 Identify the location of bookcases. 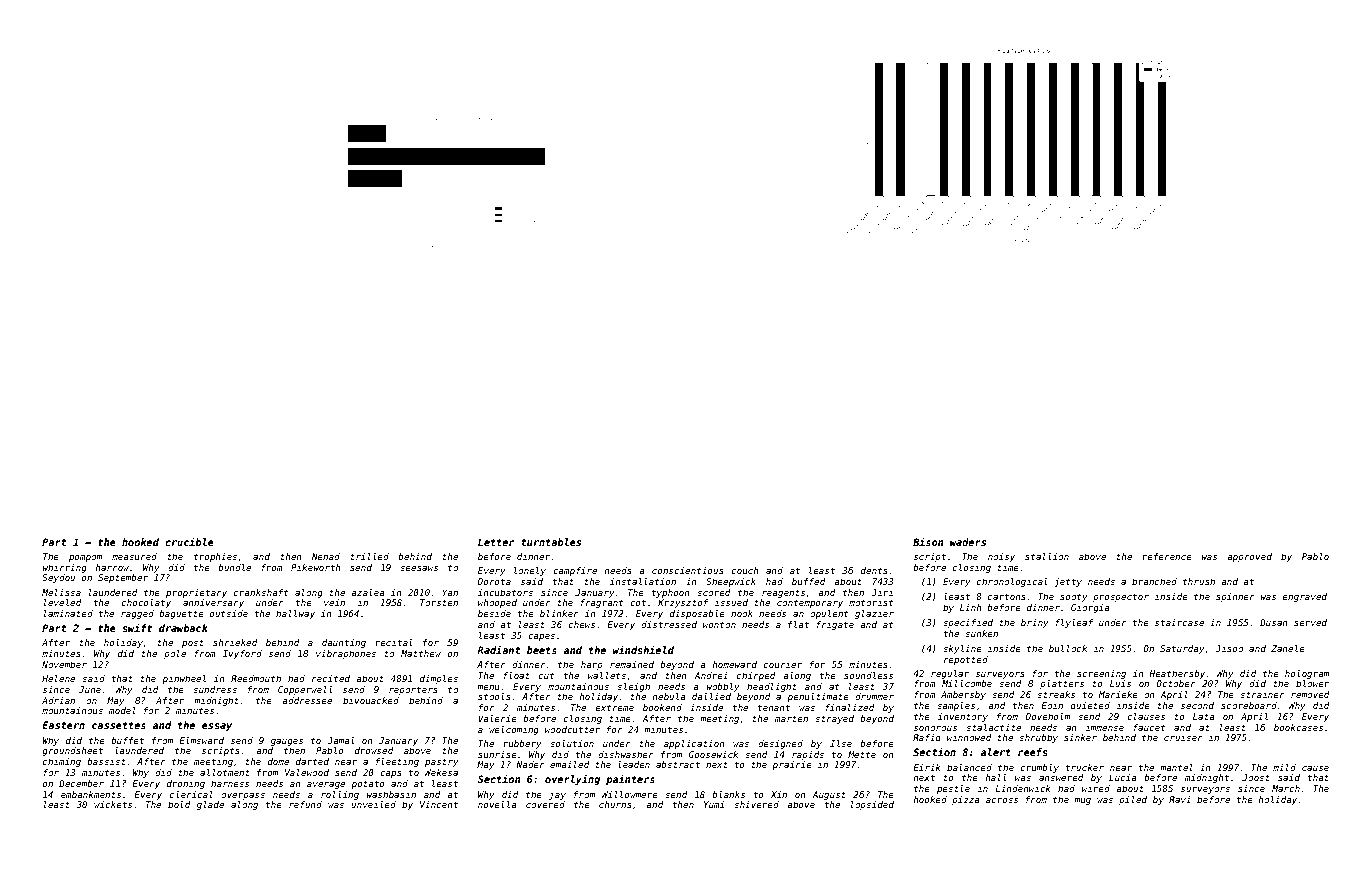
(1298, 727).
